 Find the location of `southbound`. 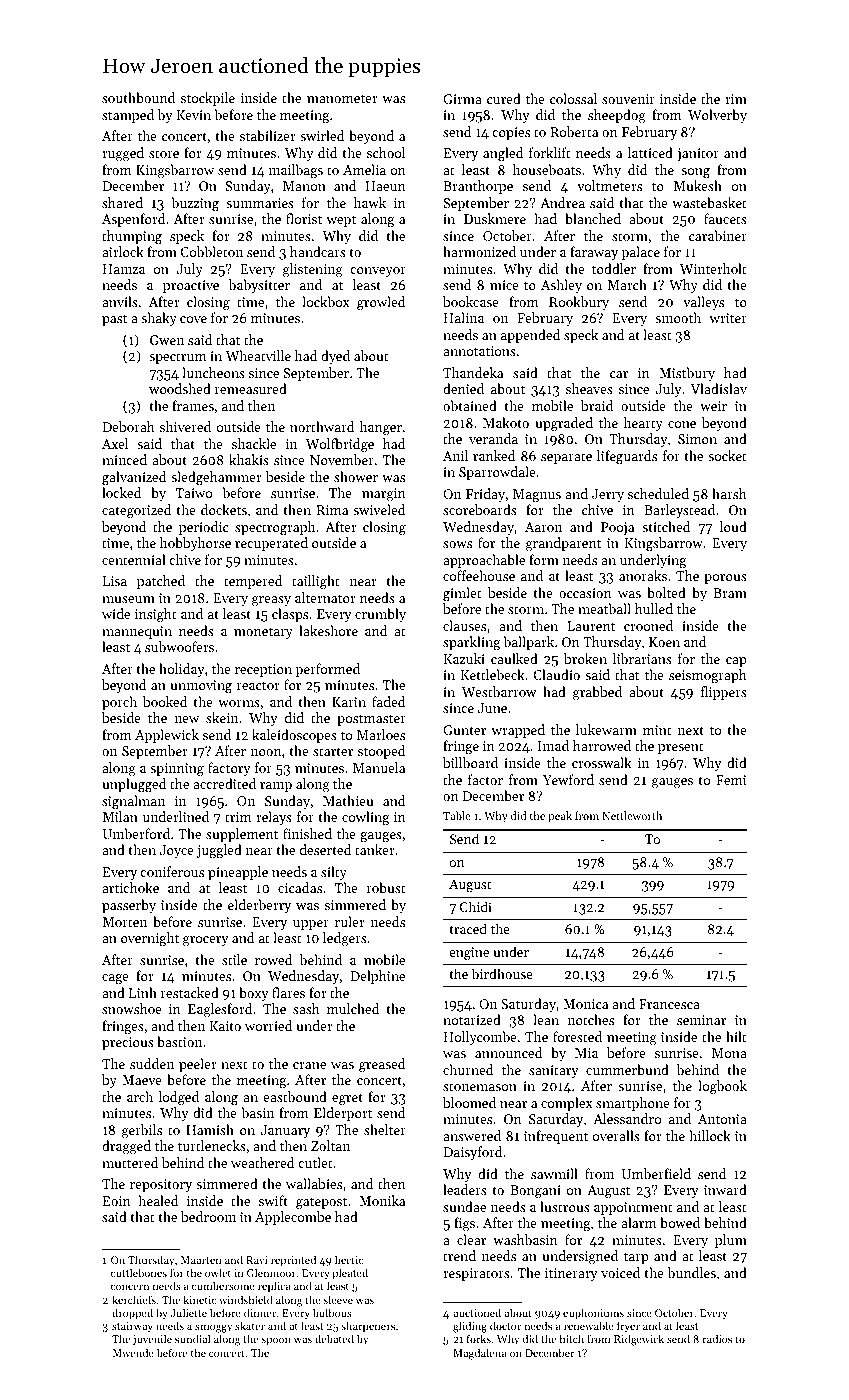

southbound is located at coordinates (138, 97).
